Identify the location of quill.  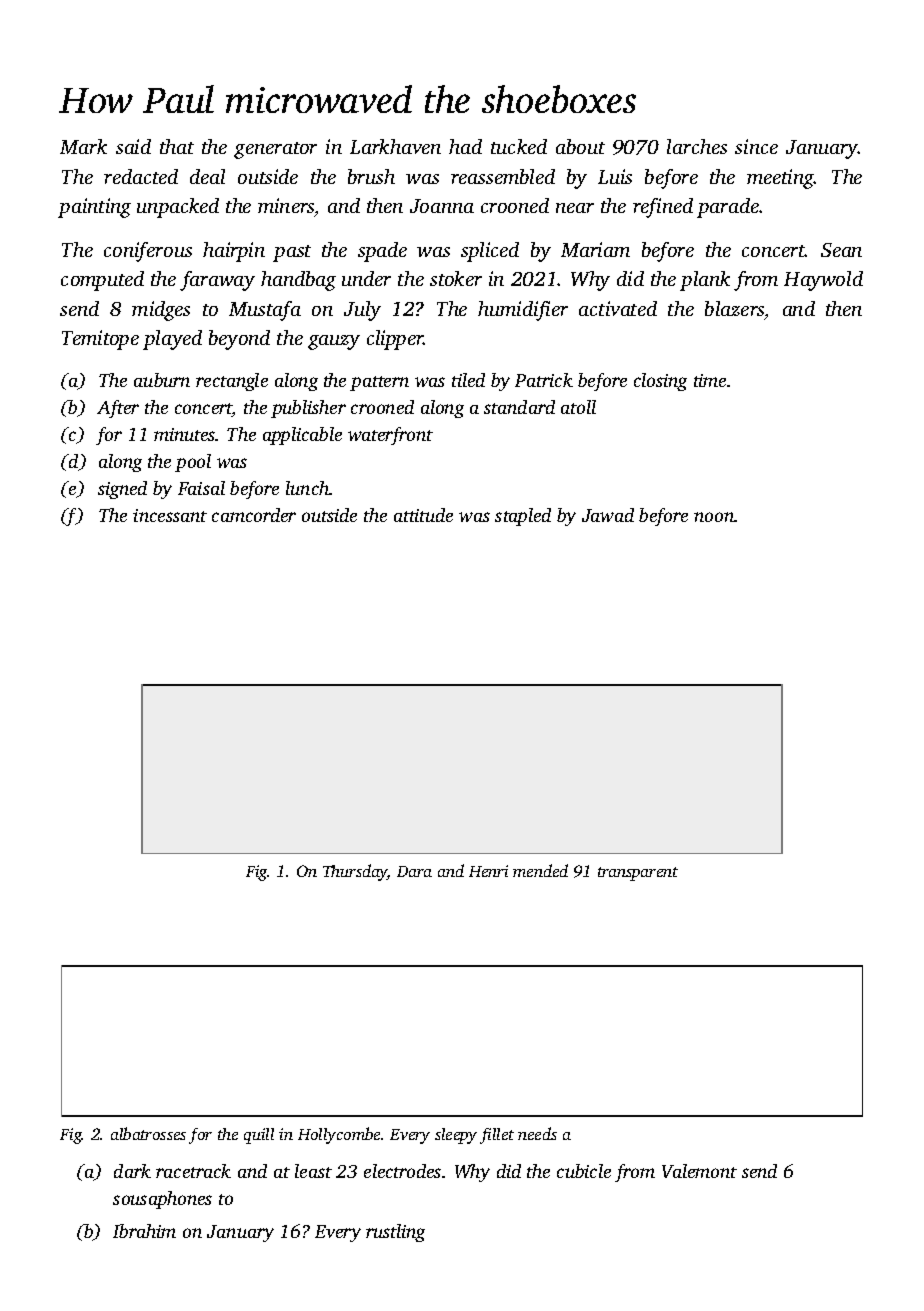
(259, 1136).
